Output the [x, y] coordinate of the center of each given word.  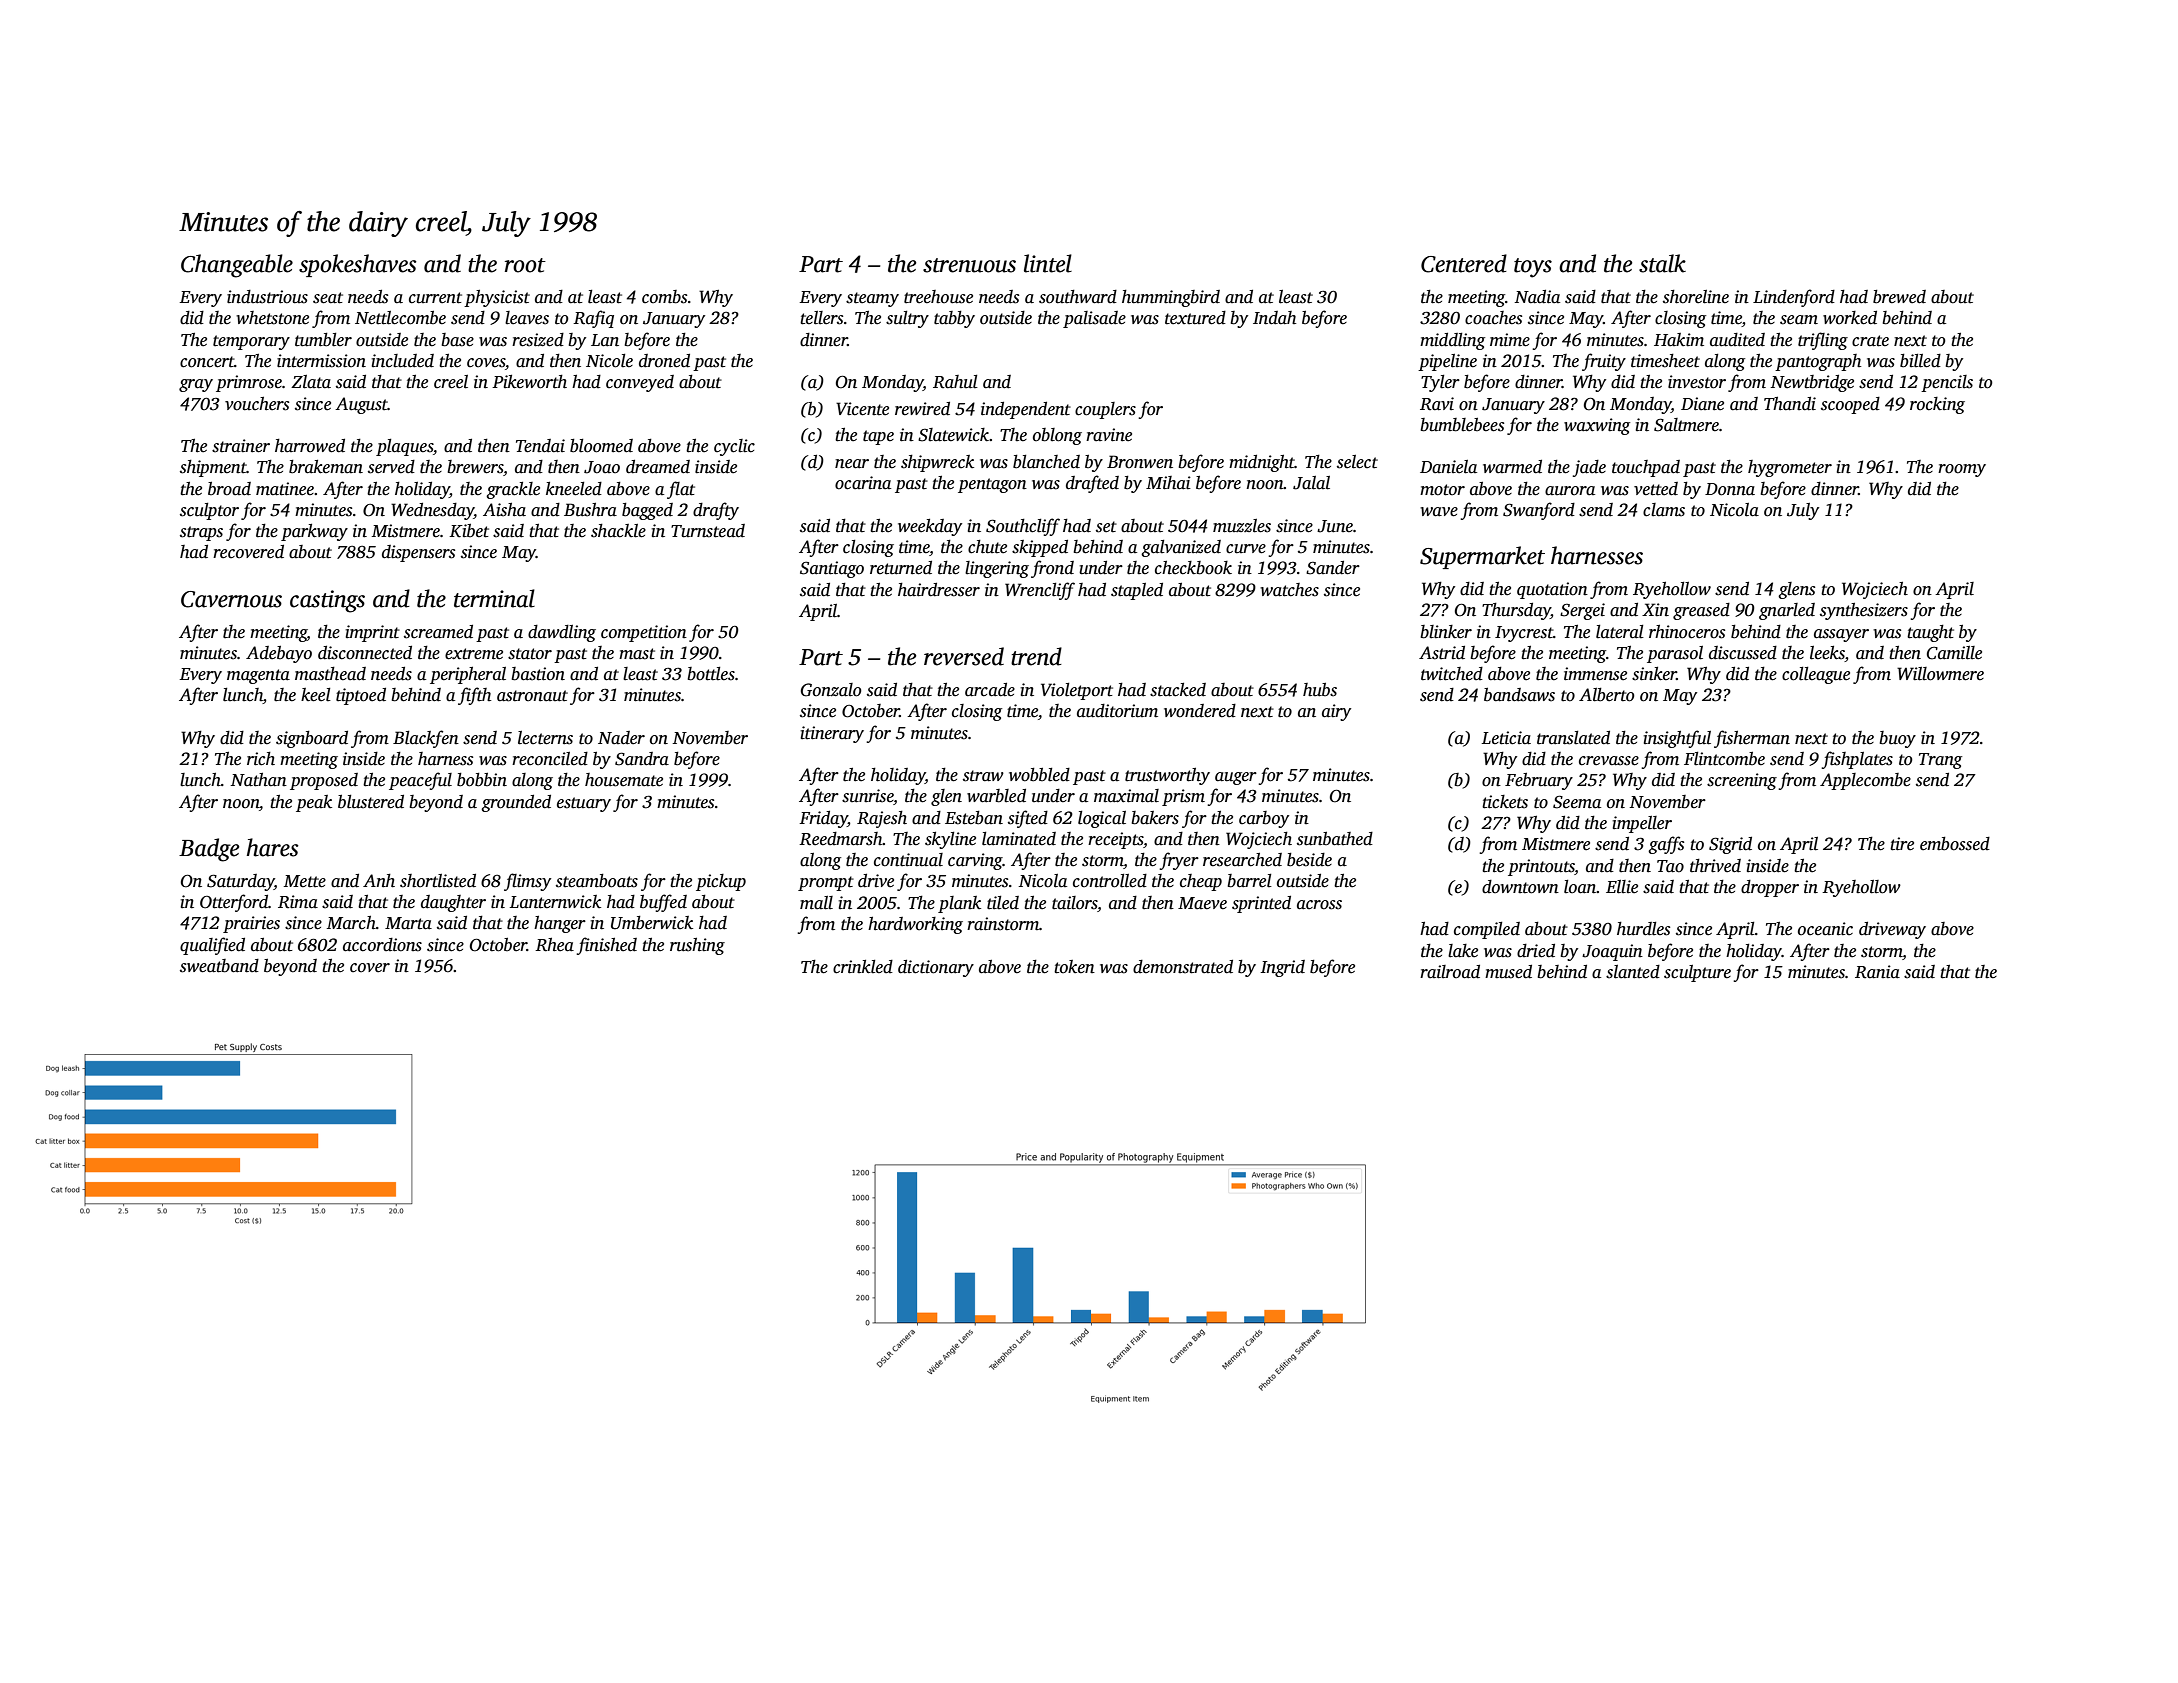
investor [1697, 382]
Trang [1940, 761]
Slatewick [953, 435]
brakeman [326, 467]
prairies [251, 924]
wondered [1200, 711]
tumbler [323, 340]
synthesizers [1864, 611]
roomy [1962, 470]
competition [644, 633]
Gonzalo [831, 690]
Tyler [1440, 383]
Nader [621, 738]
